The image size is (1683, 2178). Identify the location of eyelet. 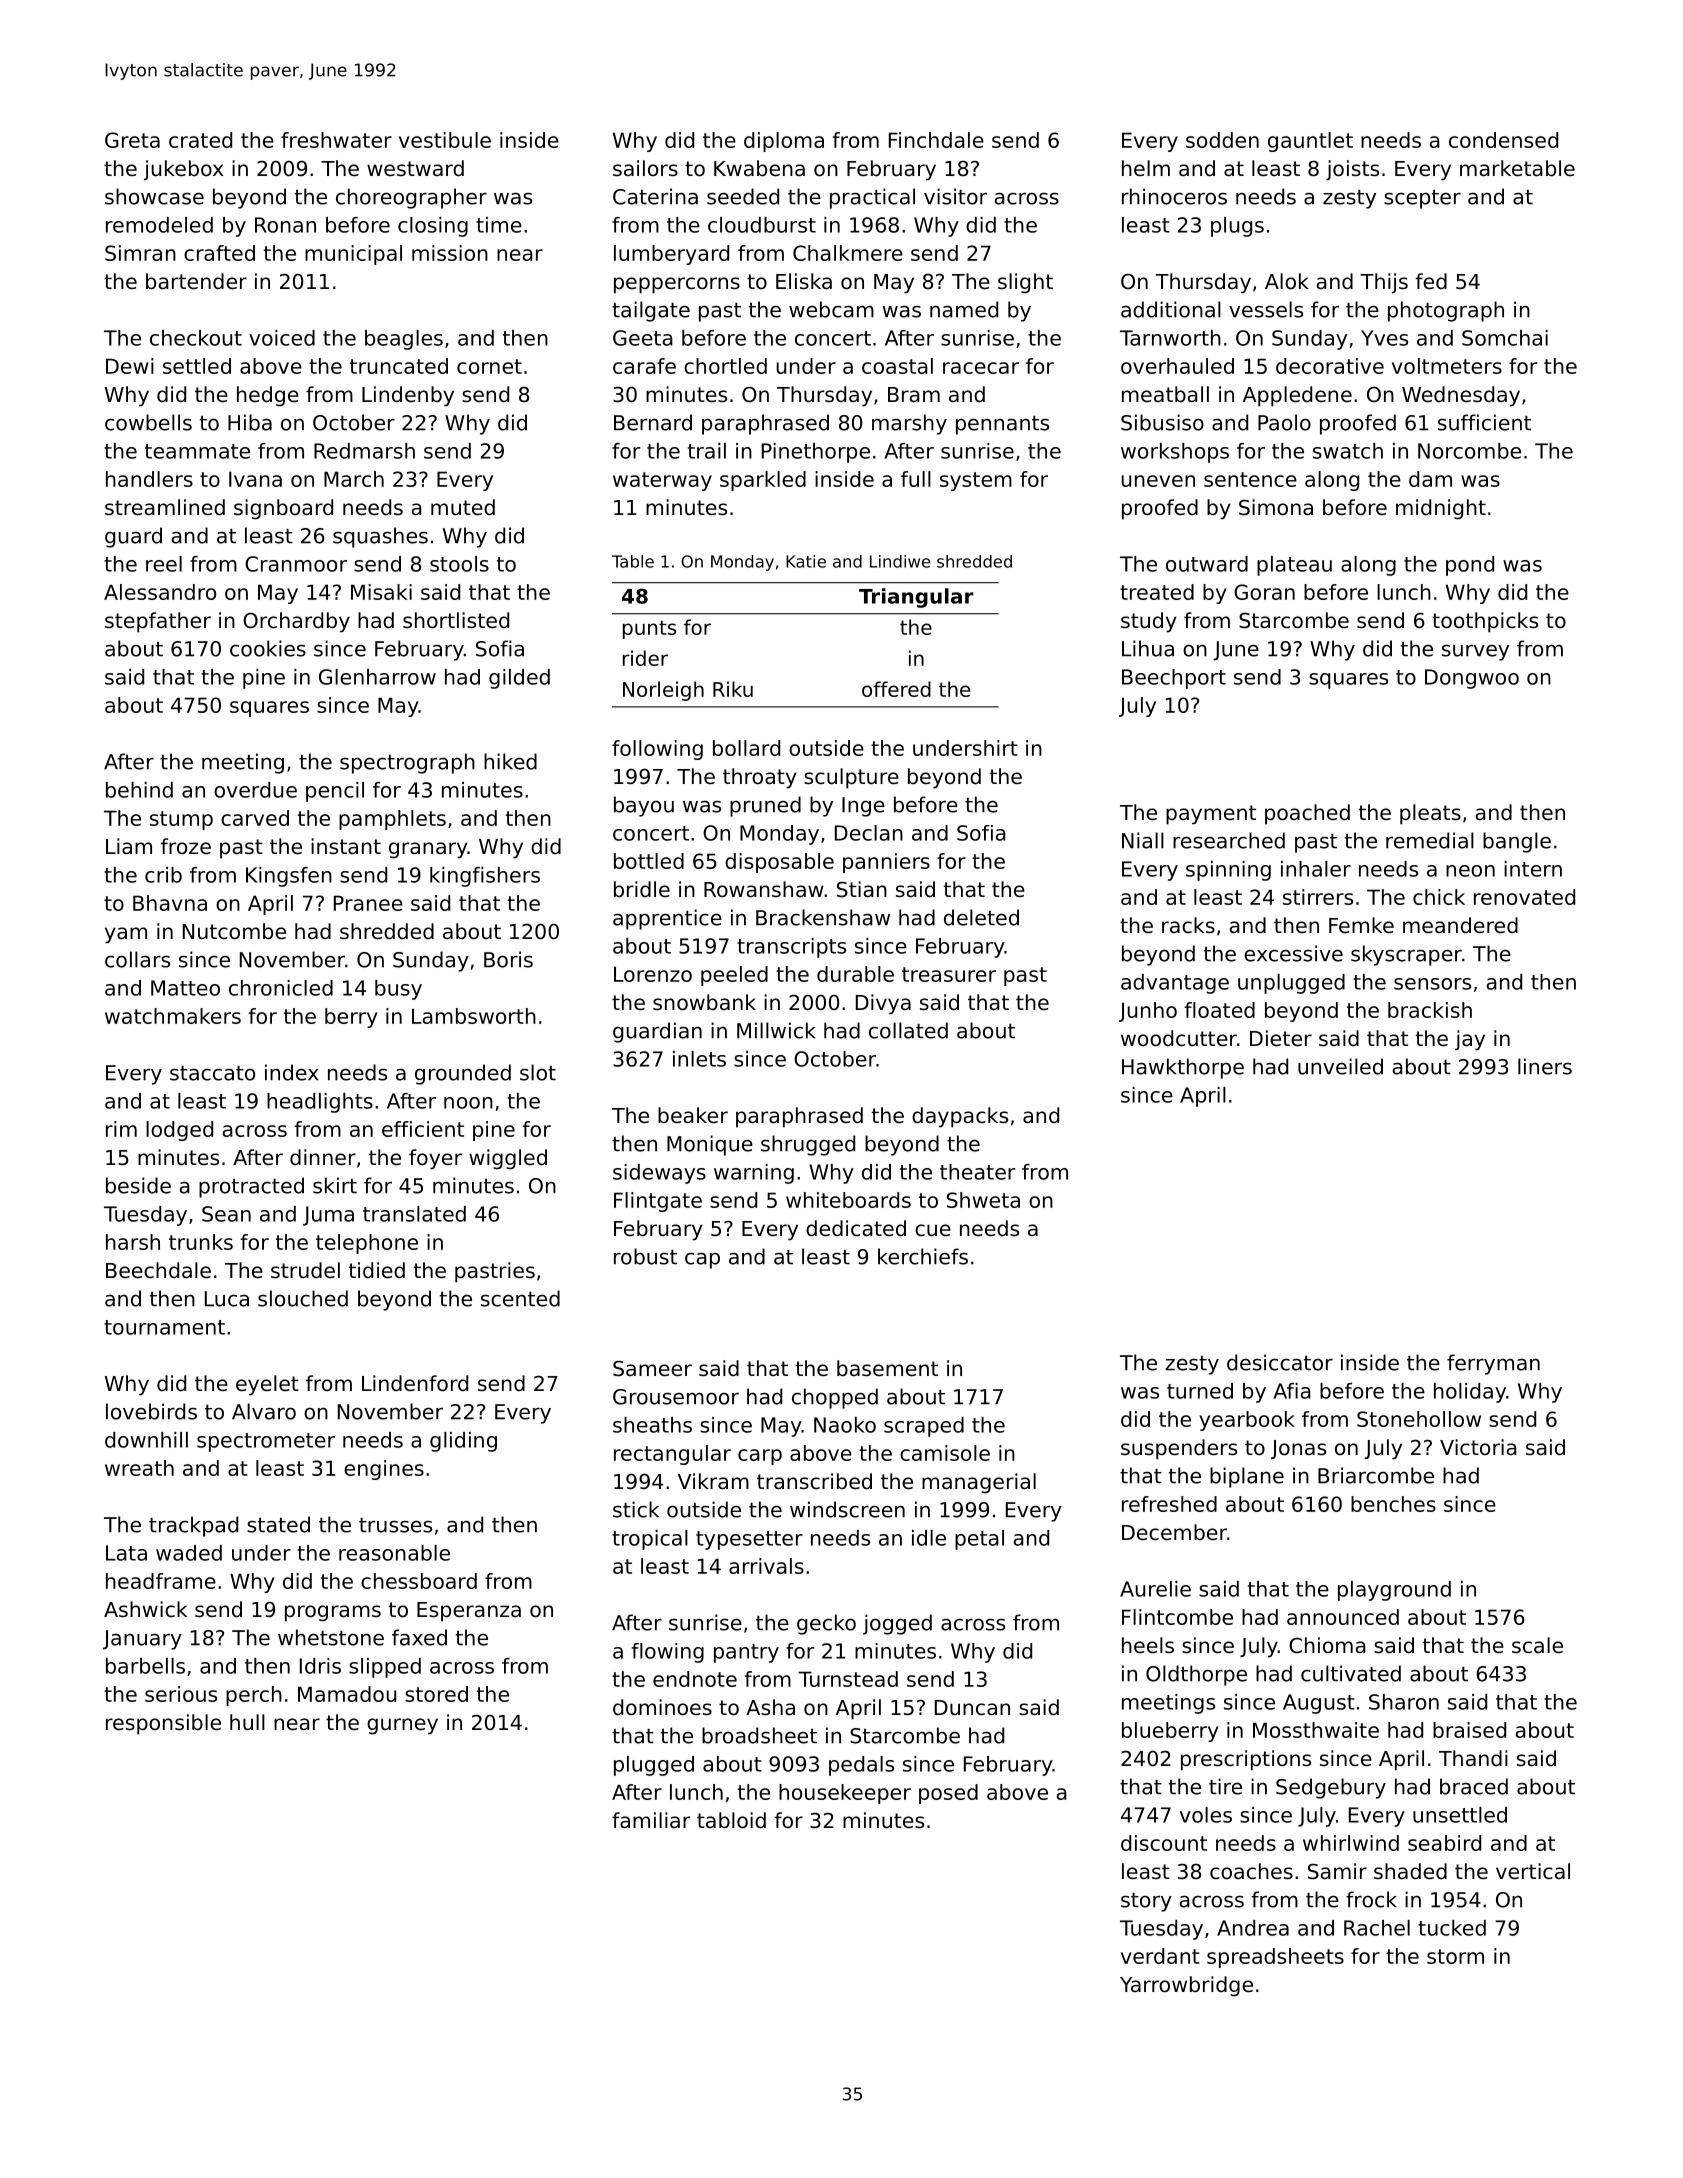
(267, 1385).
